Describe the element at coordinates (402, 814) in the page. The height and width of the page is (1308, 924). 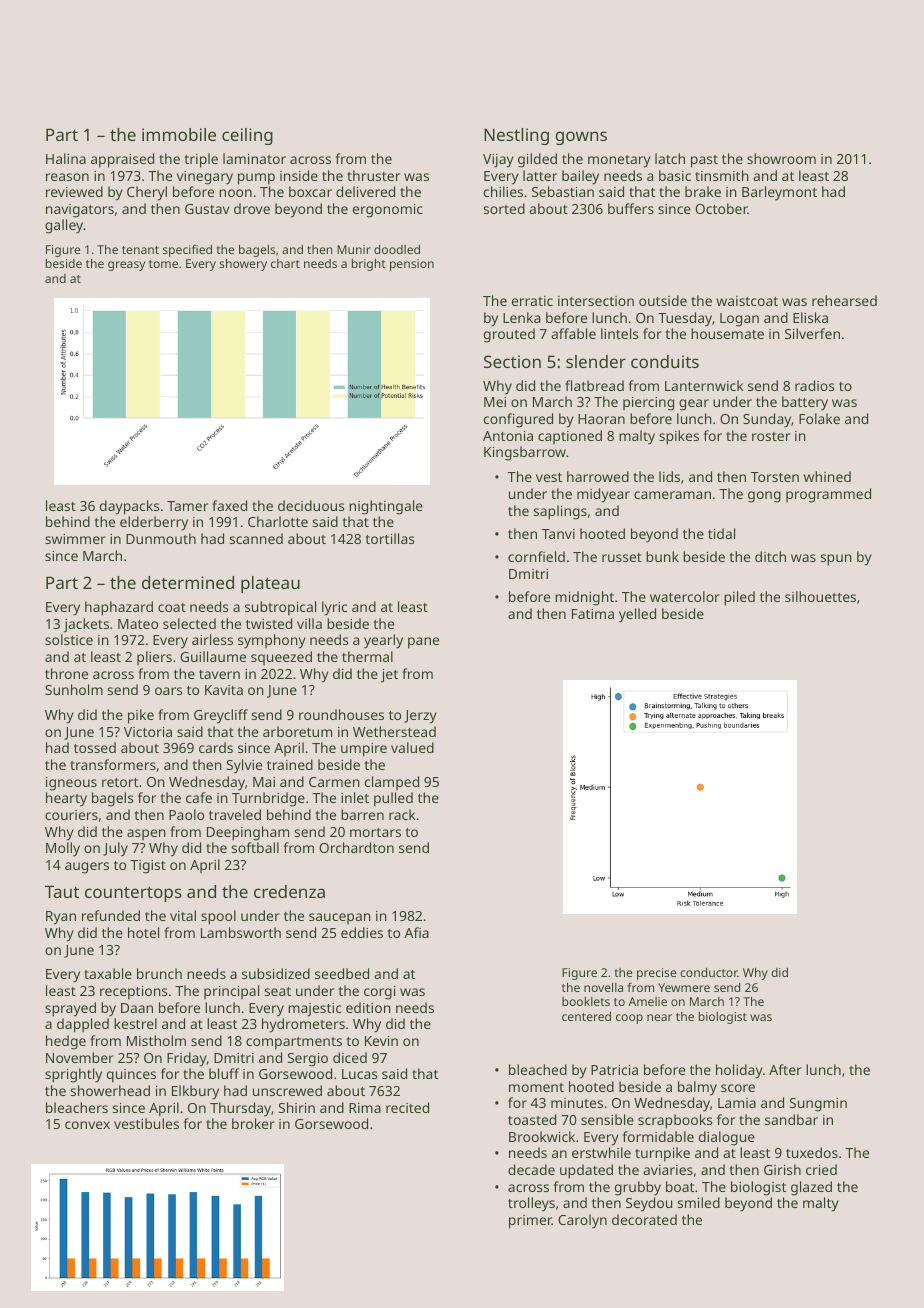
I see `rack` at that location.
